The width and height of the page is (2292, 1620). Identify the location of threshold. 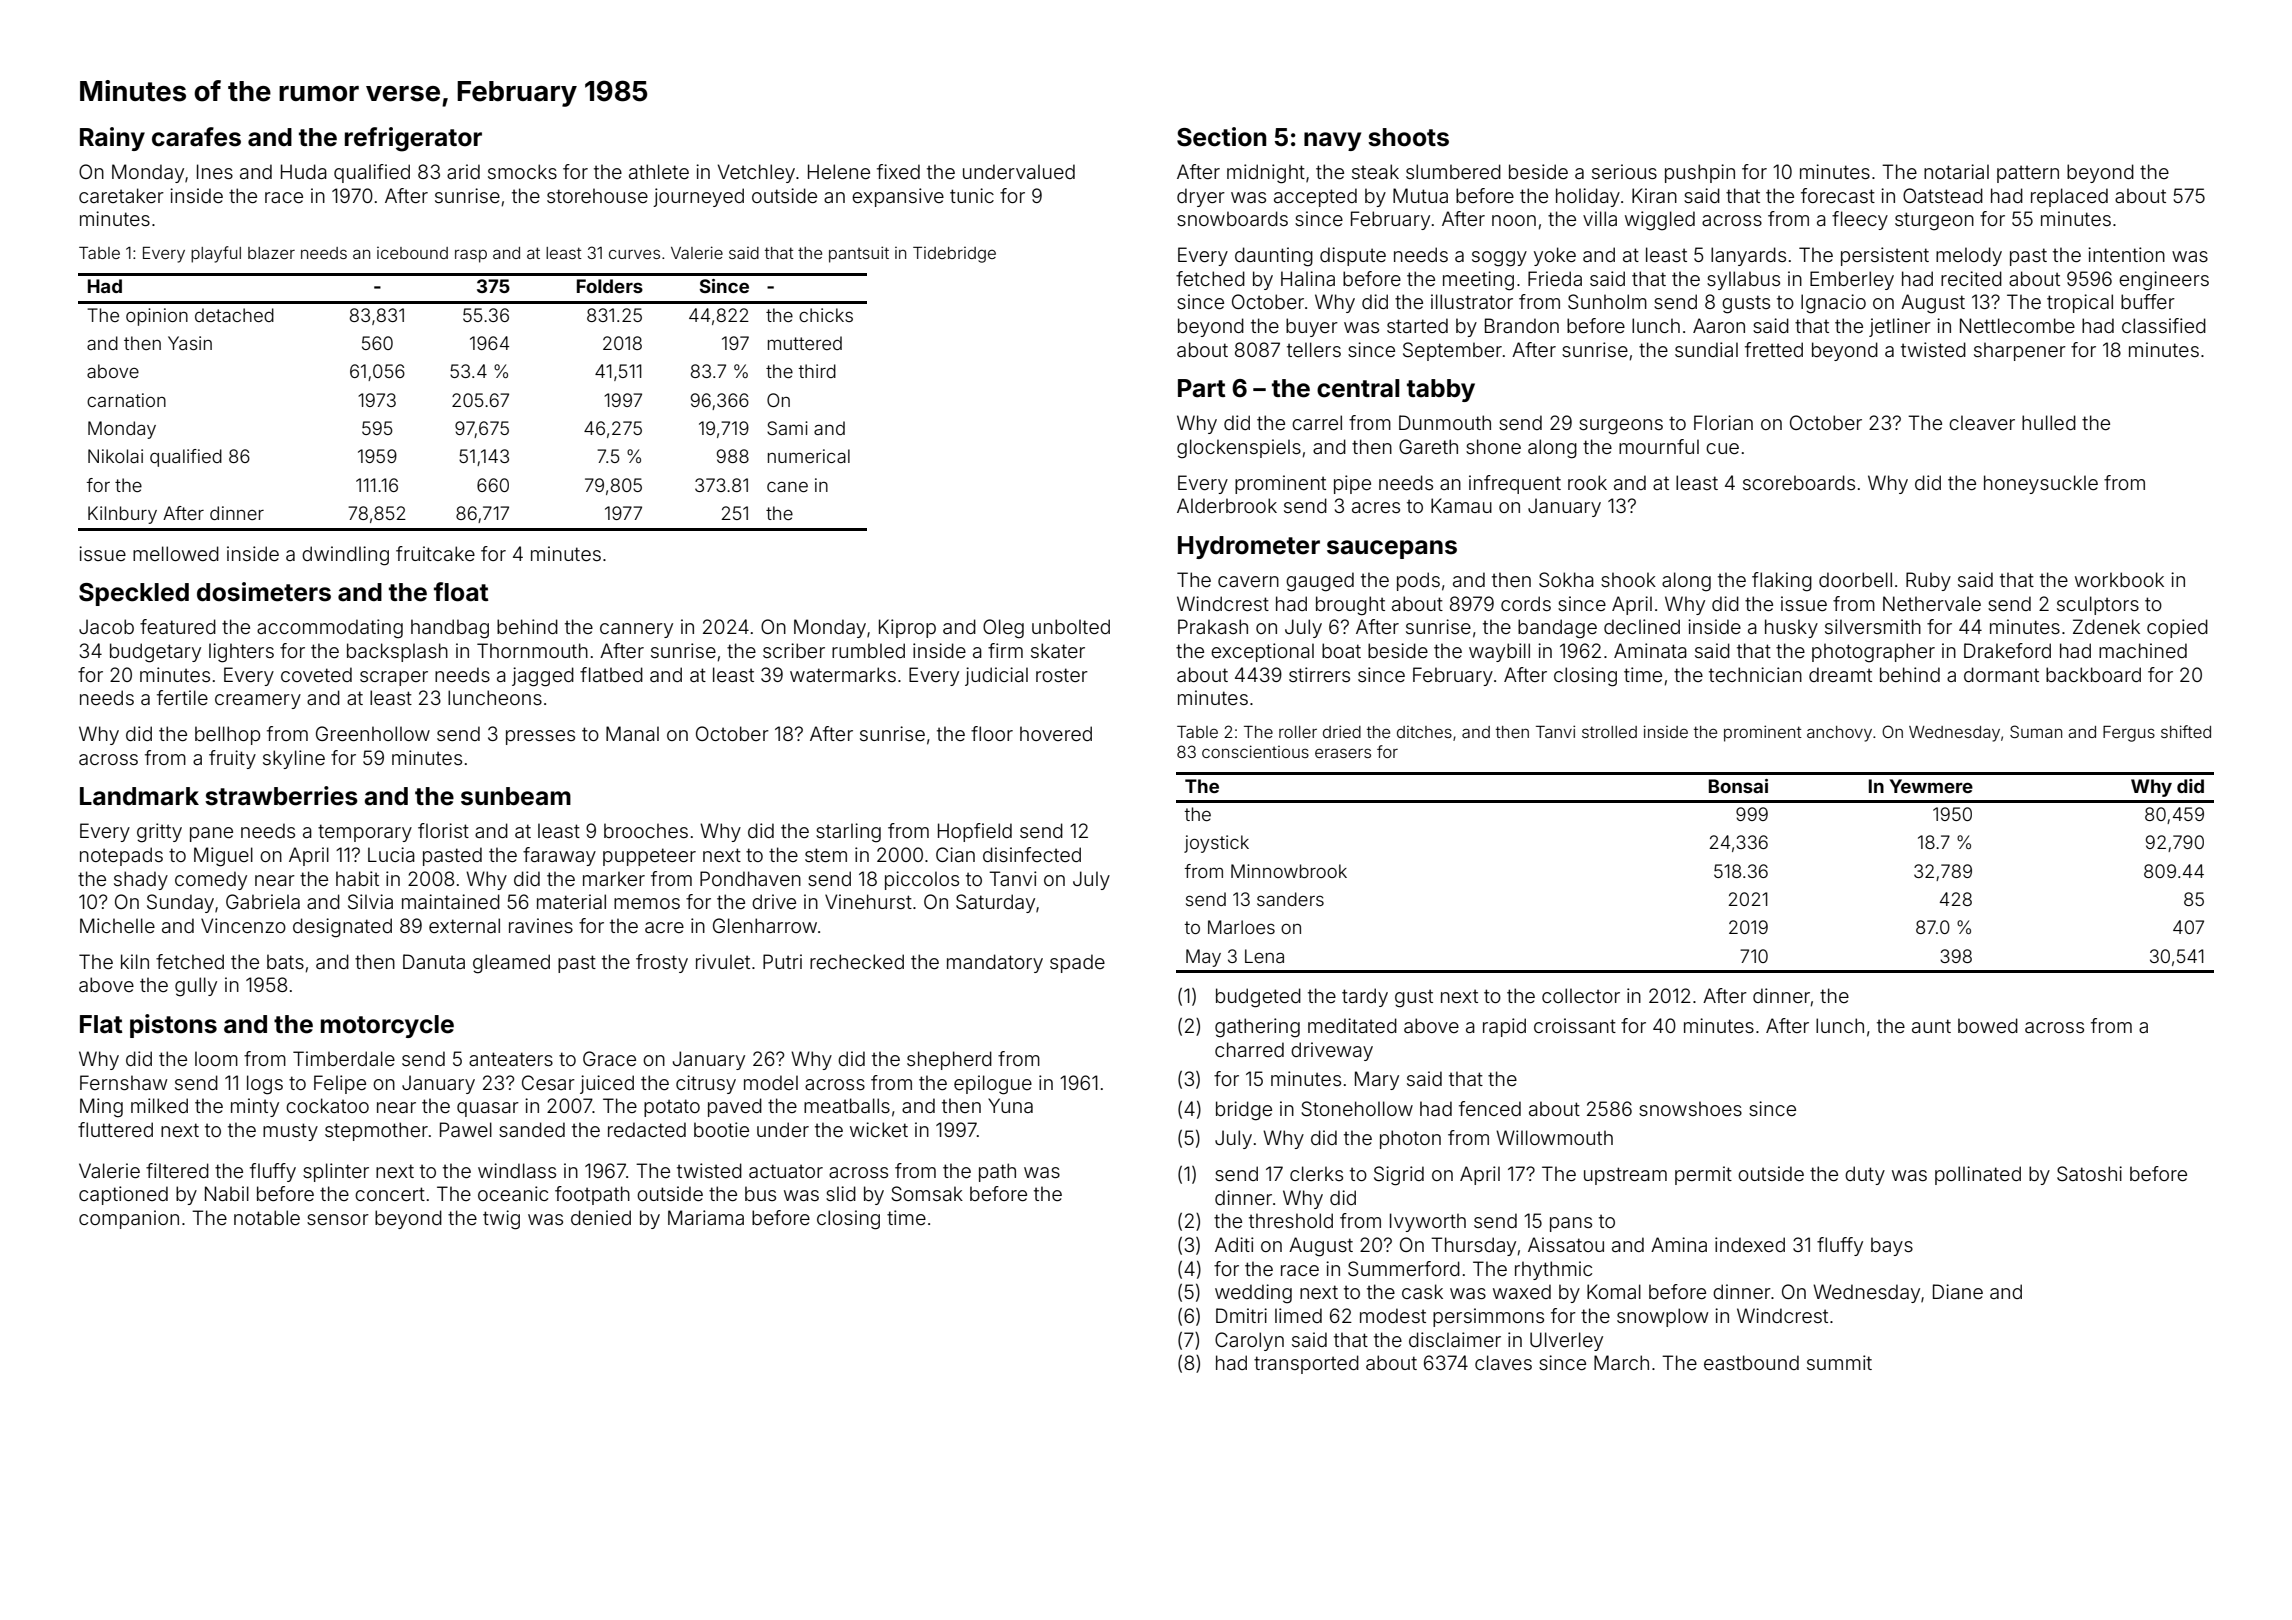
(1291, 1220).
